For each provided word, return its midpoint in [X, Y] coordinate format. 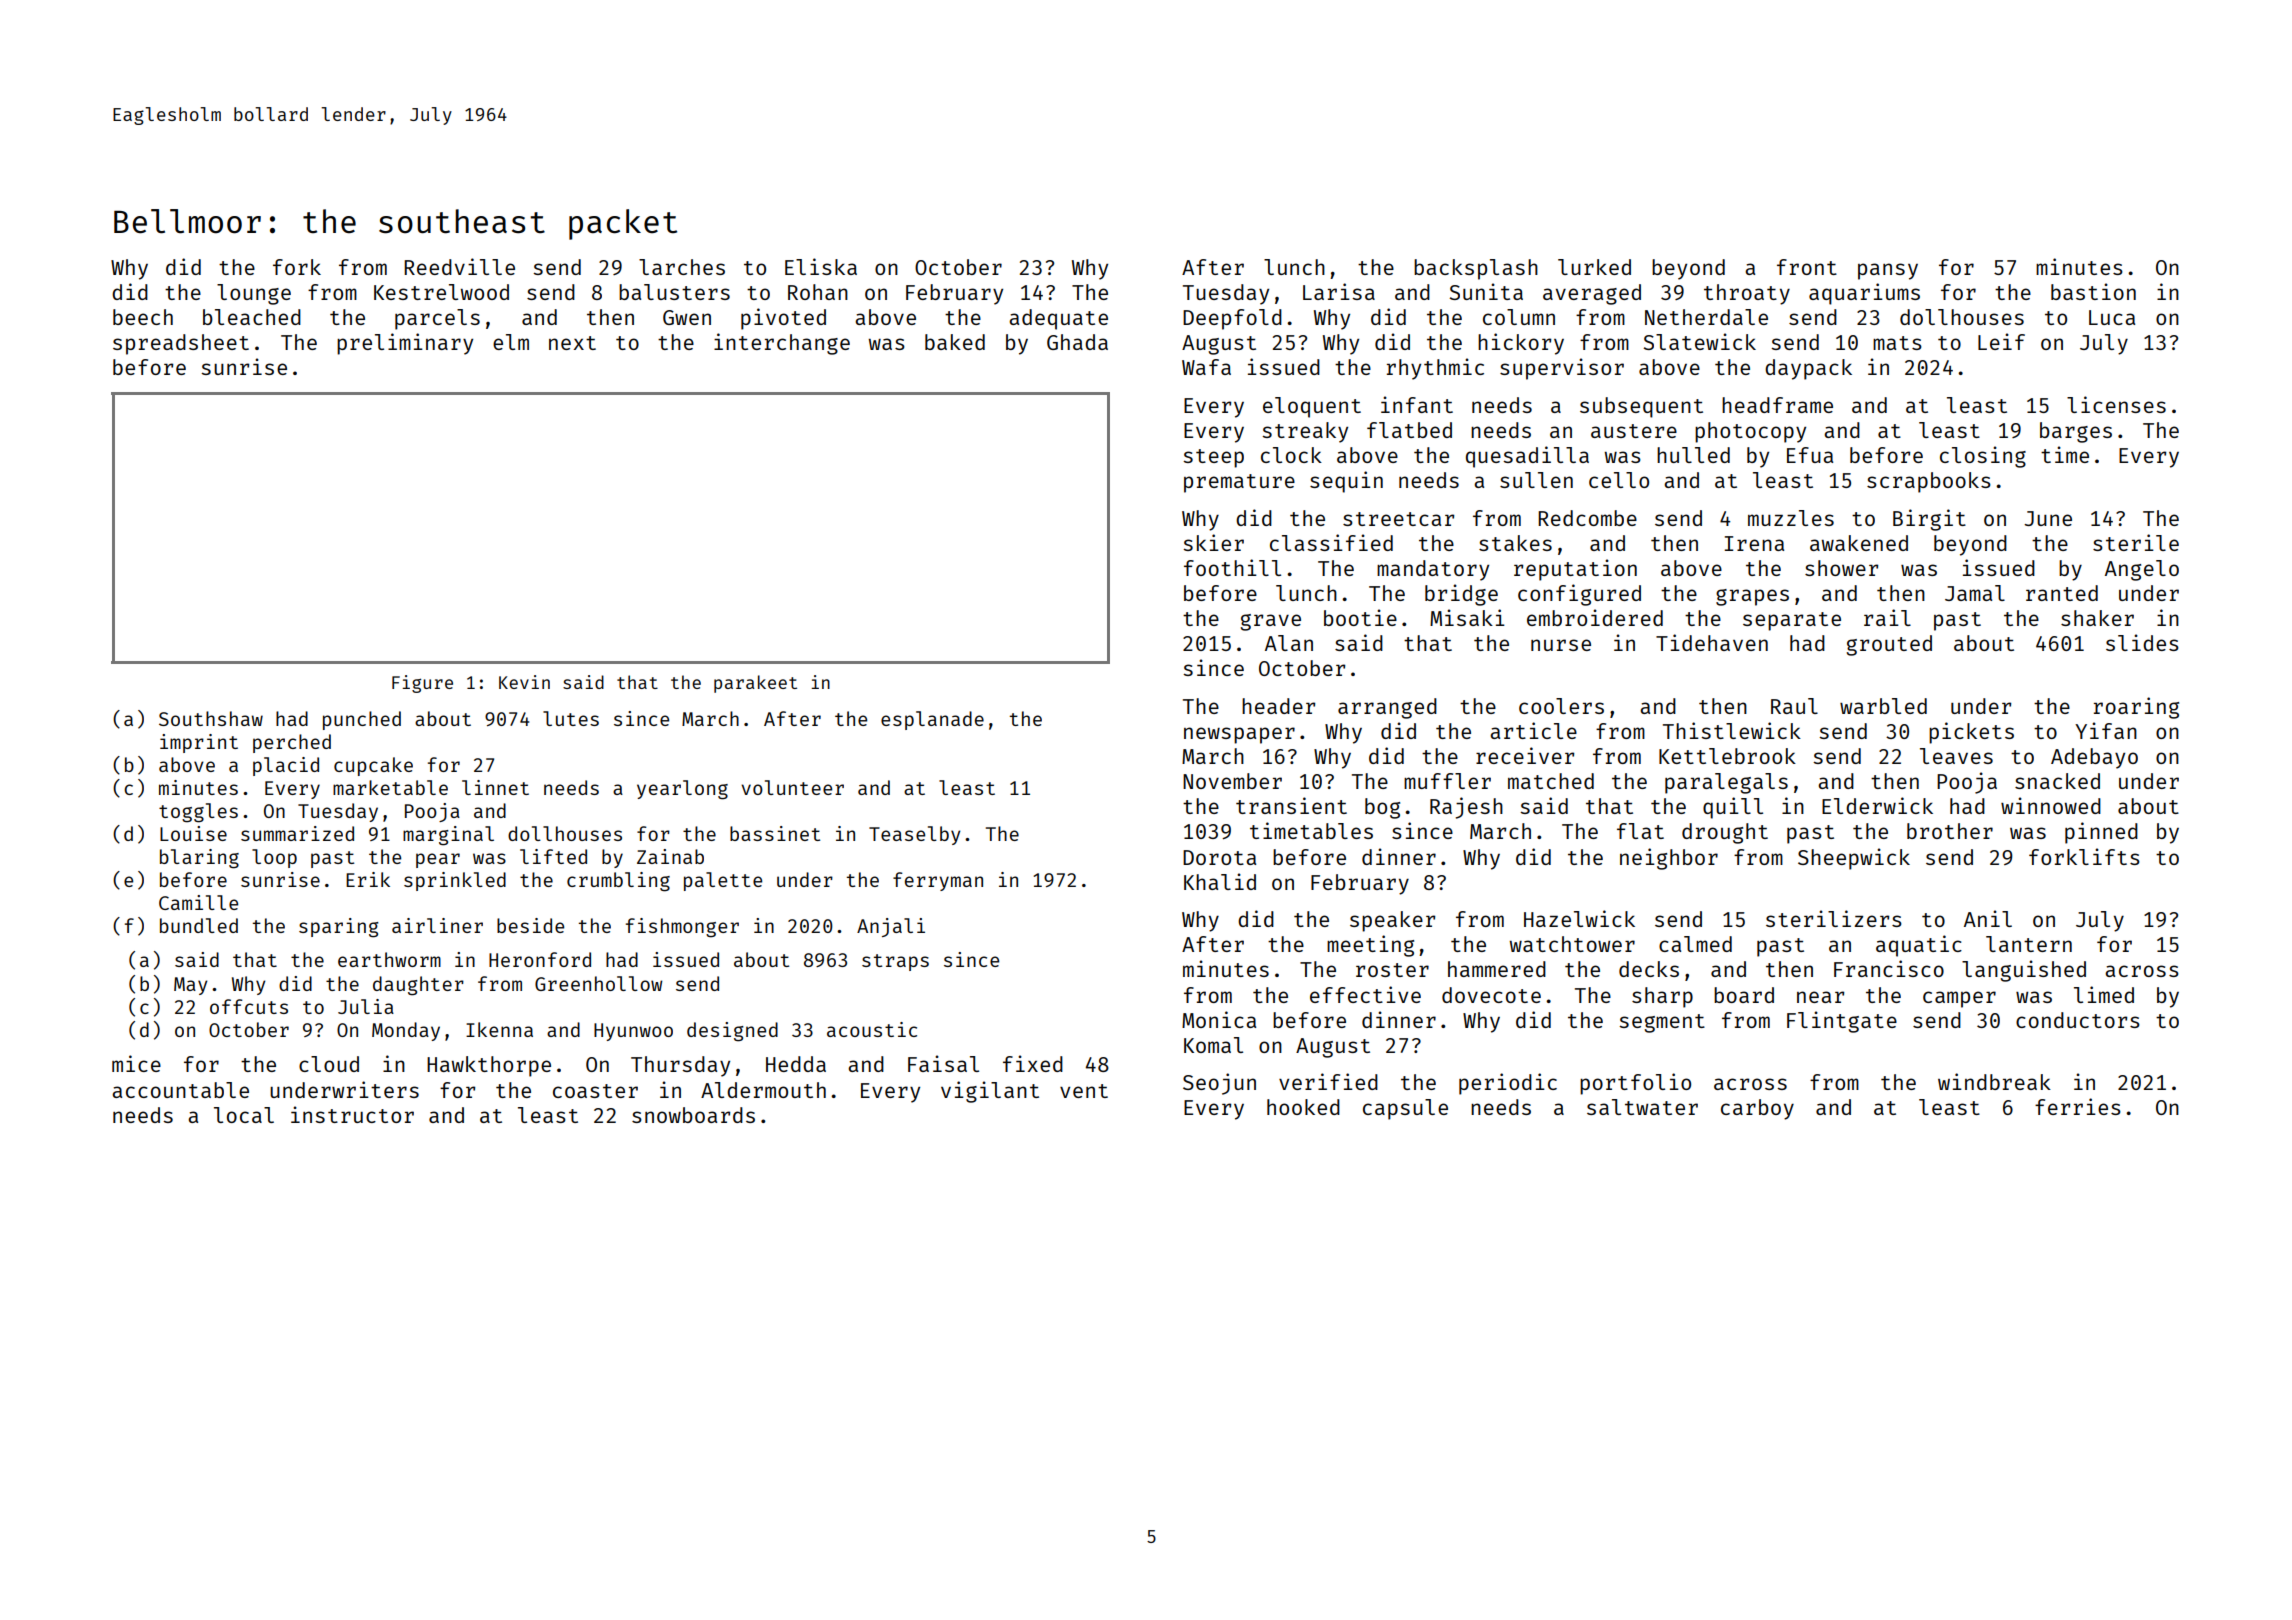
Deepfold [1232, 319]
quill [1733, 808]
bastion [2093, 291]
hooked [1303, 1107]
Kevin [524, 682]
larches [682, 267]
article [1533, 730]
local [244, 1115]
